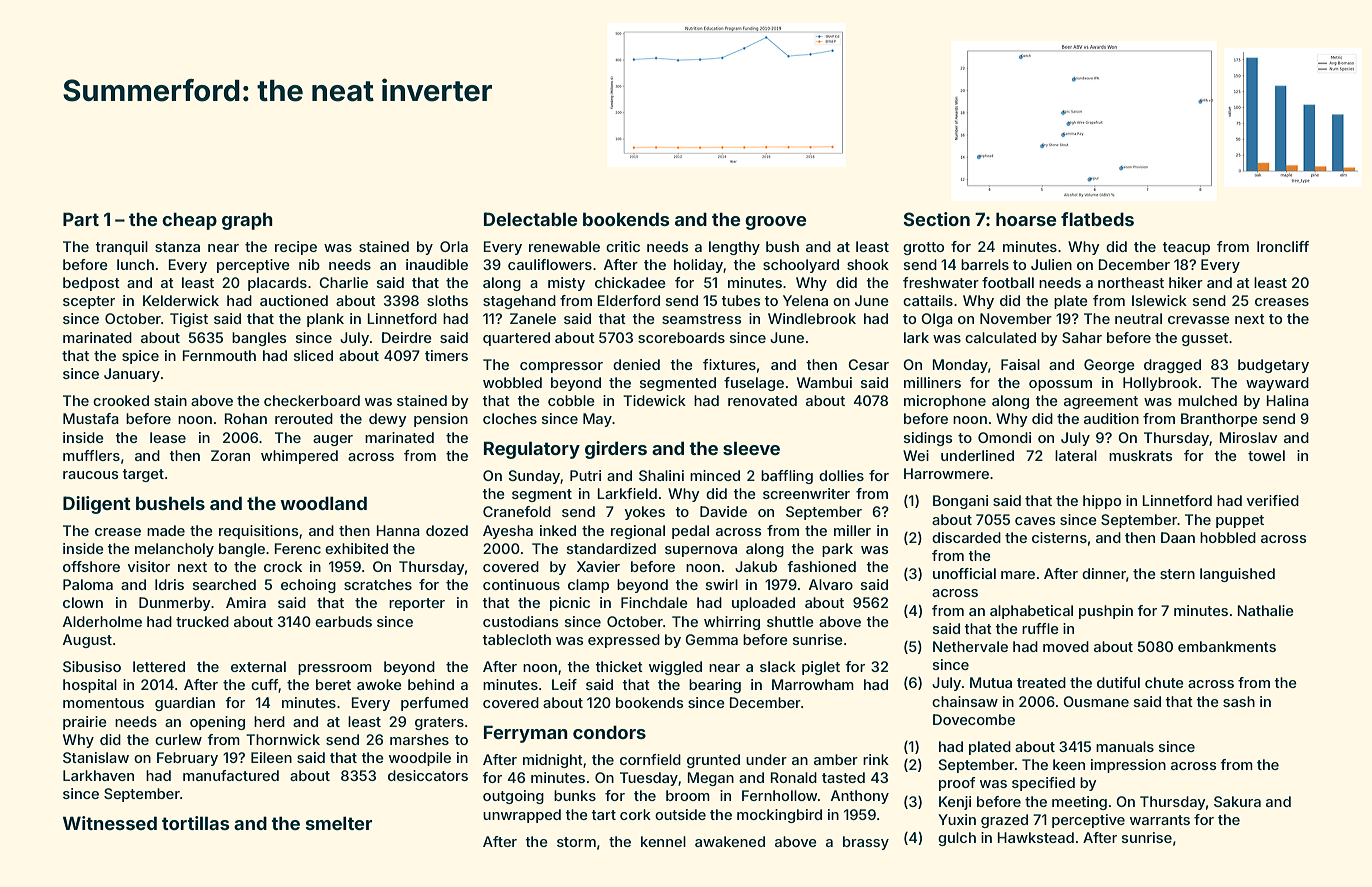 Image resolution: width=1372 pixels, height=887 pixels. What do you see at coordinates (531, 219) in the screenshot?
I see `Delectable` at bounding box center [531, 219].
